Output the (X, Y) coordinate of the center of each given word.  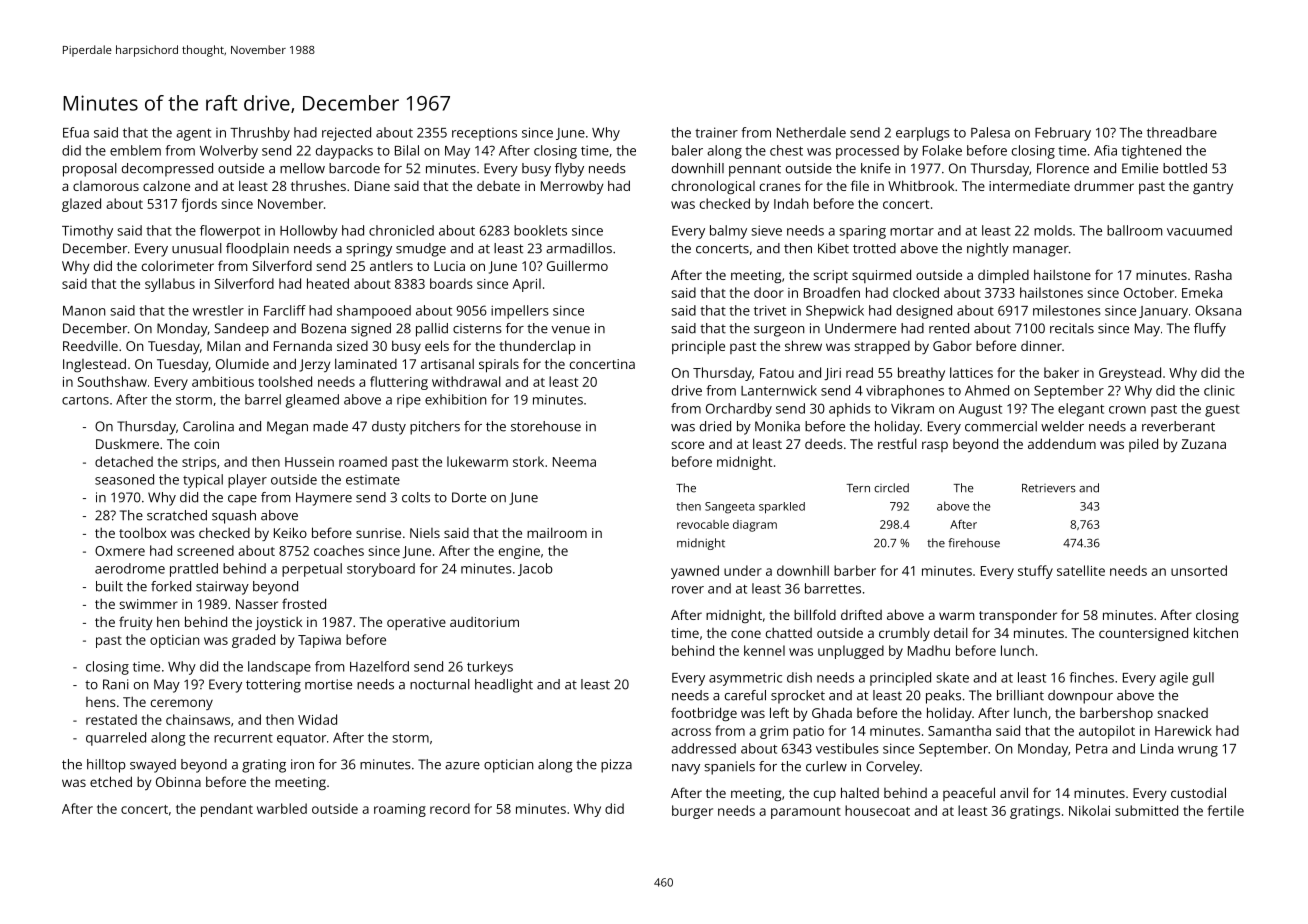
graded (253, 641)
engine (519, 552)
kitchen (1216, 632)
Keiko (290, 532)
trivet (770, 310)
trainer (716, 132)
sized (352, 346)
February (1063, 134)
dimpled (1003, 276)
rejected (346, 134)
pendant (227, 810)
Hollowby (309, 232)
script (830, 276)
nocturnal (440, 684)
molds (1053, 230)
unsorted (1199, 570)
